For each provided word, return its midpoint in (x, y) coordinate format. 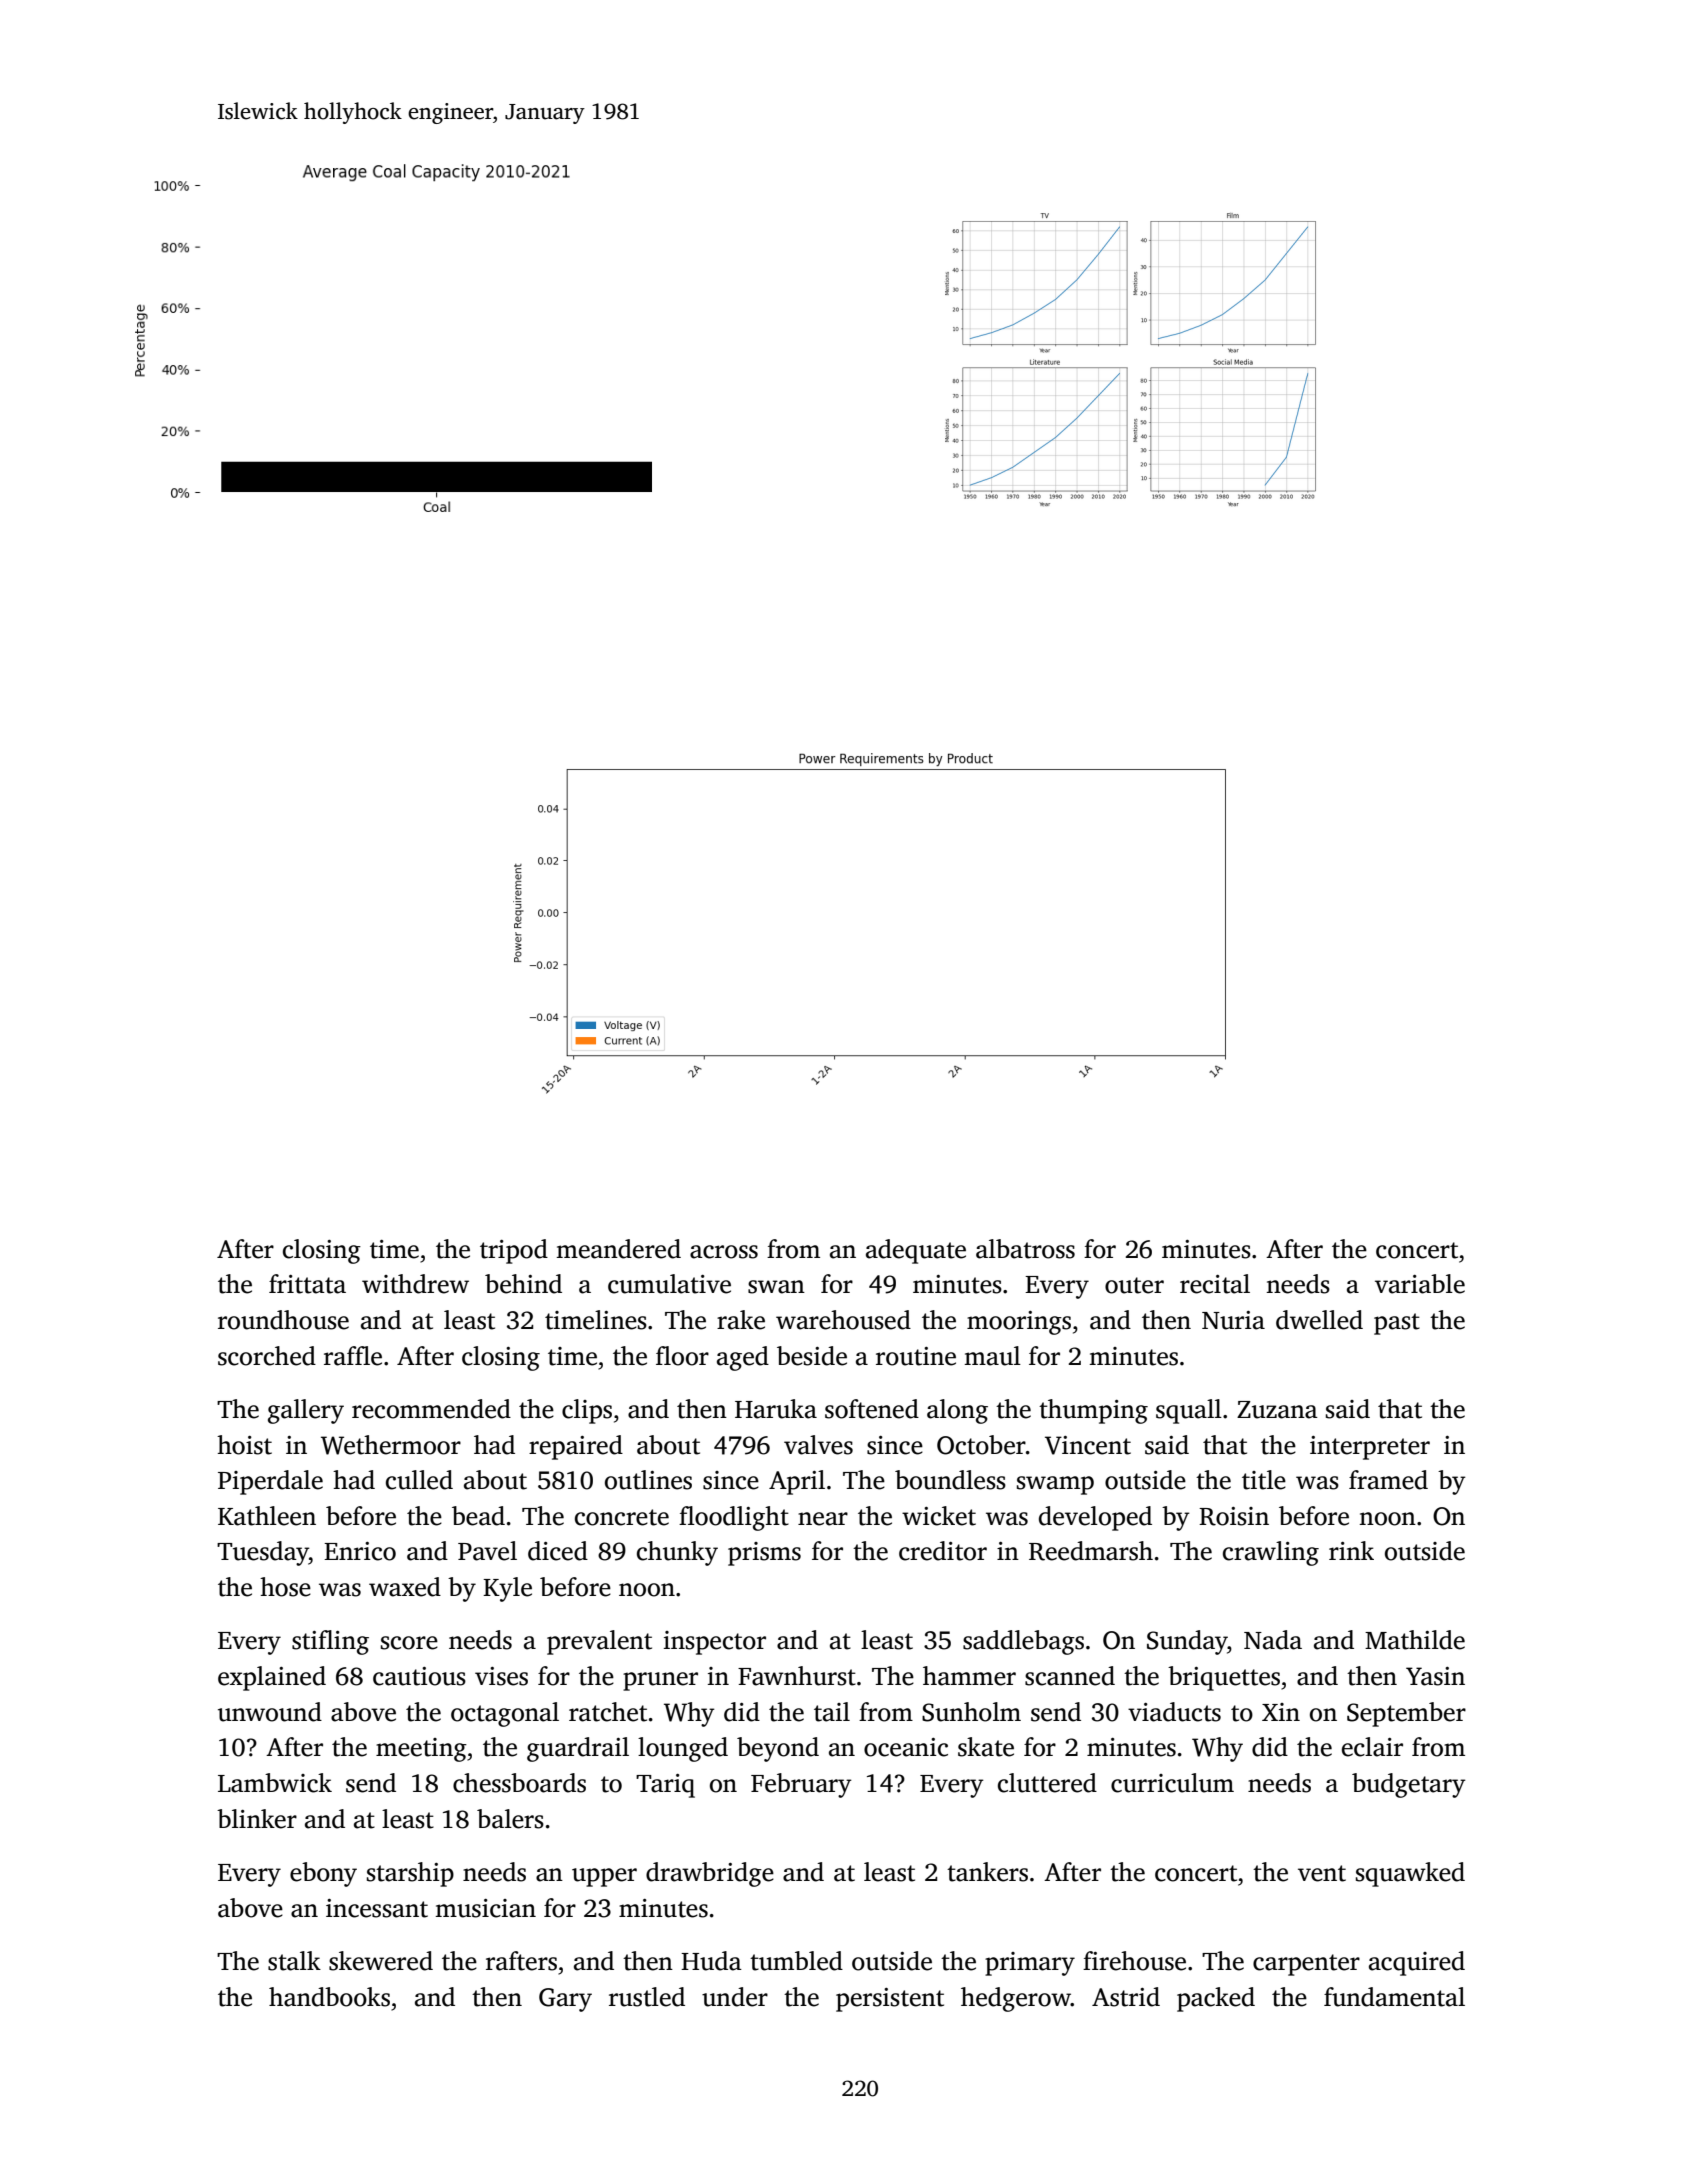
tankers (987, 1872)
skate (986, 1747)
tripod (514, 1251)
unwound (270, 1712)
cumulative (669, 1284)
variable (1420, 1284)
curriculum (1172, 1783)
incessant (377, 1908)
